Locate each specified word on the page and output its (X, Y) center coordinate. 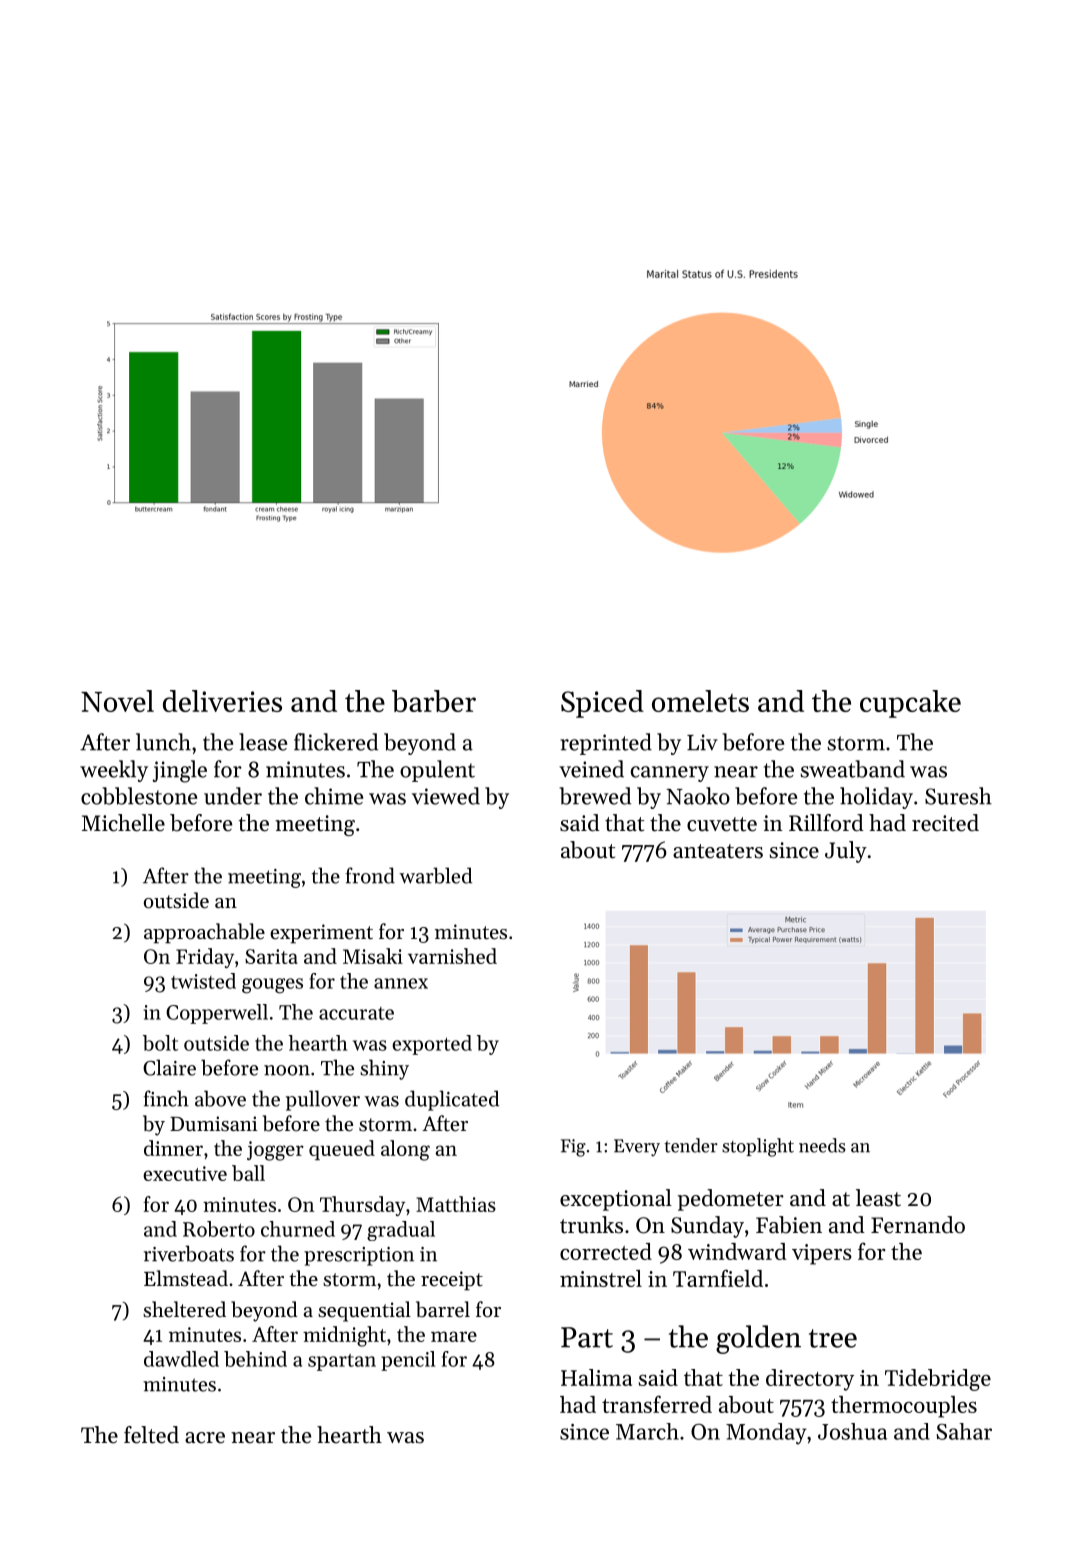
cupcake (910, 704)
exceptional (616, 1200)
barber (434, 701)
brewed (595, 796)
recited (945, 823)
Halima (596, 1377)
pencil (408, 1361)
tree (833, 1338)
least (878, 1198)
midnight (344, 1336)
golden (758, 1339)
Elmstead (186, 1278)
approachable (204, 933)
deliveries (222, 701)
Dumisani (213, 1124)
